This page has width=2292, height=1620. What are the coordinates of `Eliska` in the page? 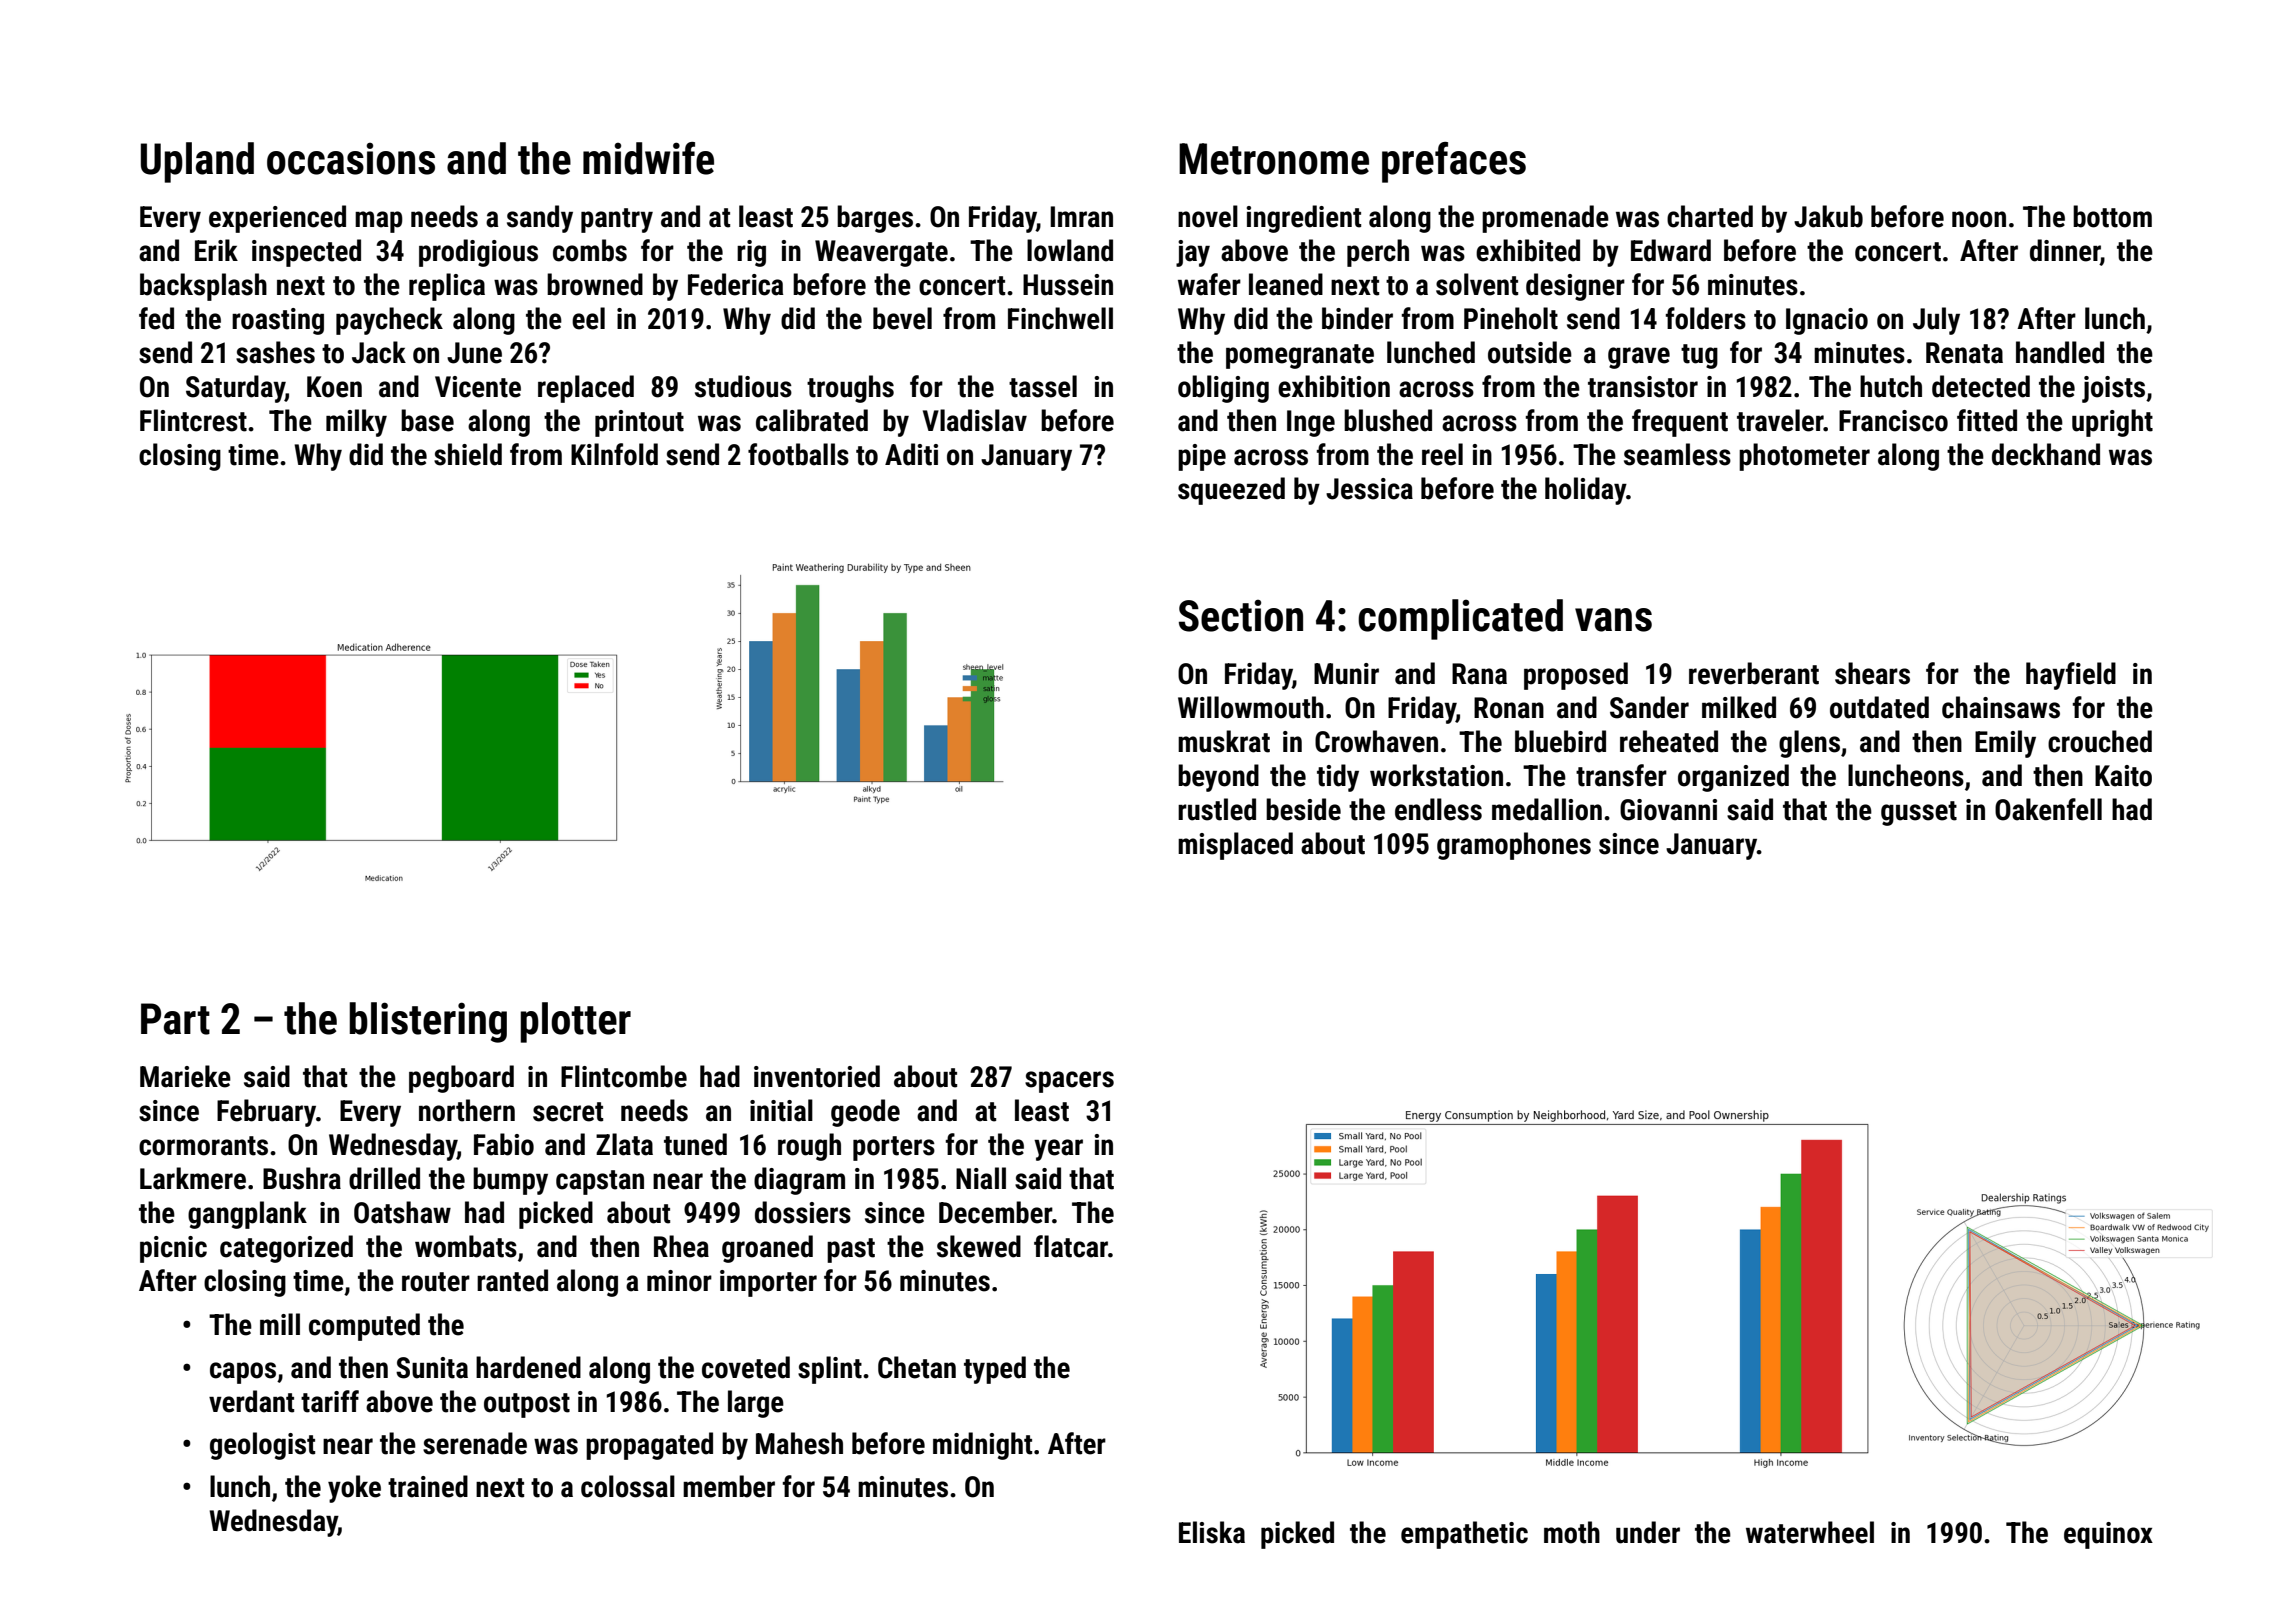 It's located at (1212, 1532).
